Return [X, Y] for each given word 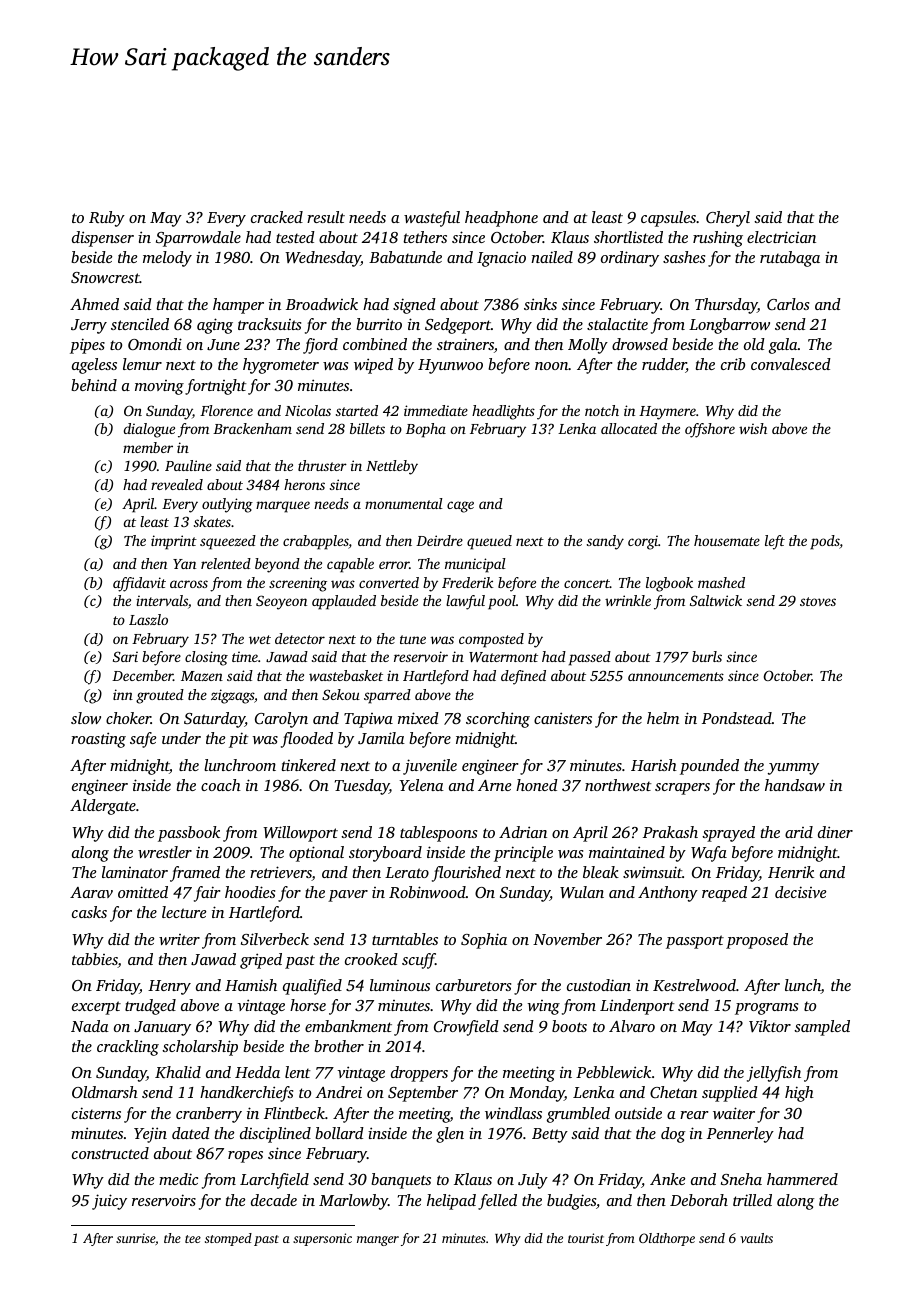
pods [825, 542]
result [326, 217]
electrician [781, 237]
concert [587, 583]
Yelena [421, 785]
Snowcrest [105, 277]
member [148, 447]
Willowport [300, 834]
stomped [228, 1239]
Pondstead [737, 718]
